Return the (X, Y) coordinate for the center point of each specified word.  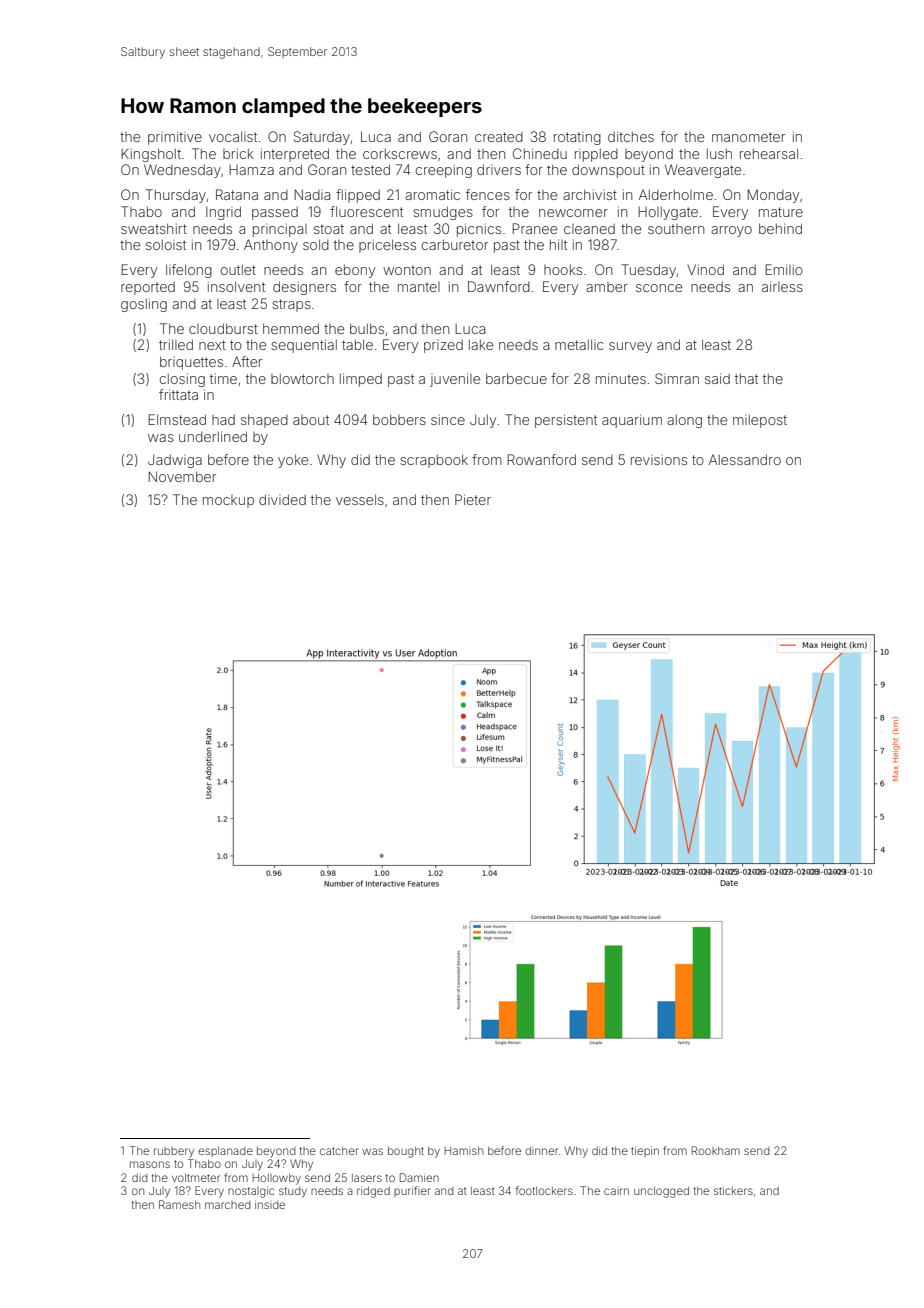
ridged (373, 1192)
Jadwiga (175, 461)
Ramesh (179, 1204)
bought (406, 1152)
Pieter (473, 499)
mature (781, 212)
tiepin (645, 1151)
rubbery (174, 1152)
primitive (175, 138)
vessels (360, 499)
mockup (228, 501)
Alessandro (745, 459)
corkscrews (400, 154)
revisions (659, 459)
